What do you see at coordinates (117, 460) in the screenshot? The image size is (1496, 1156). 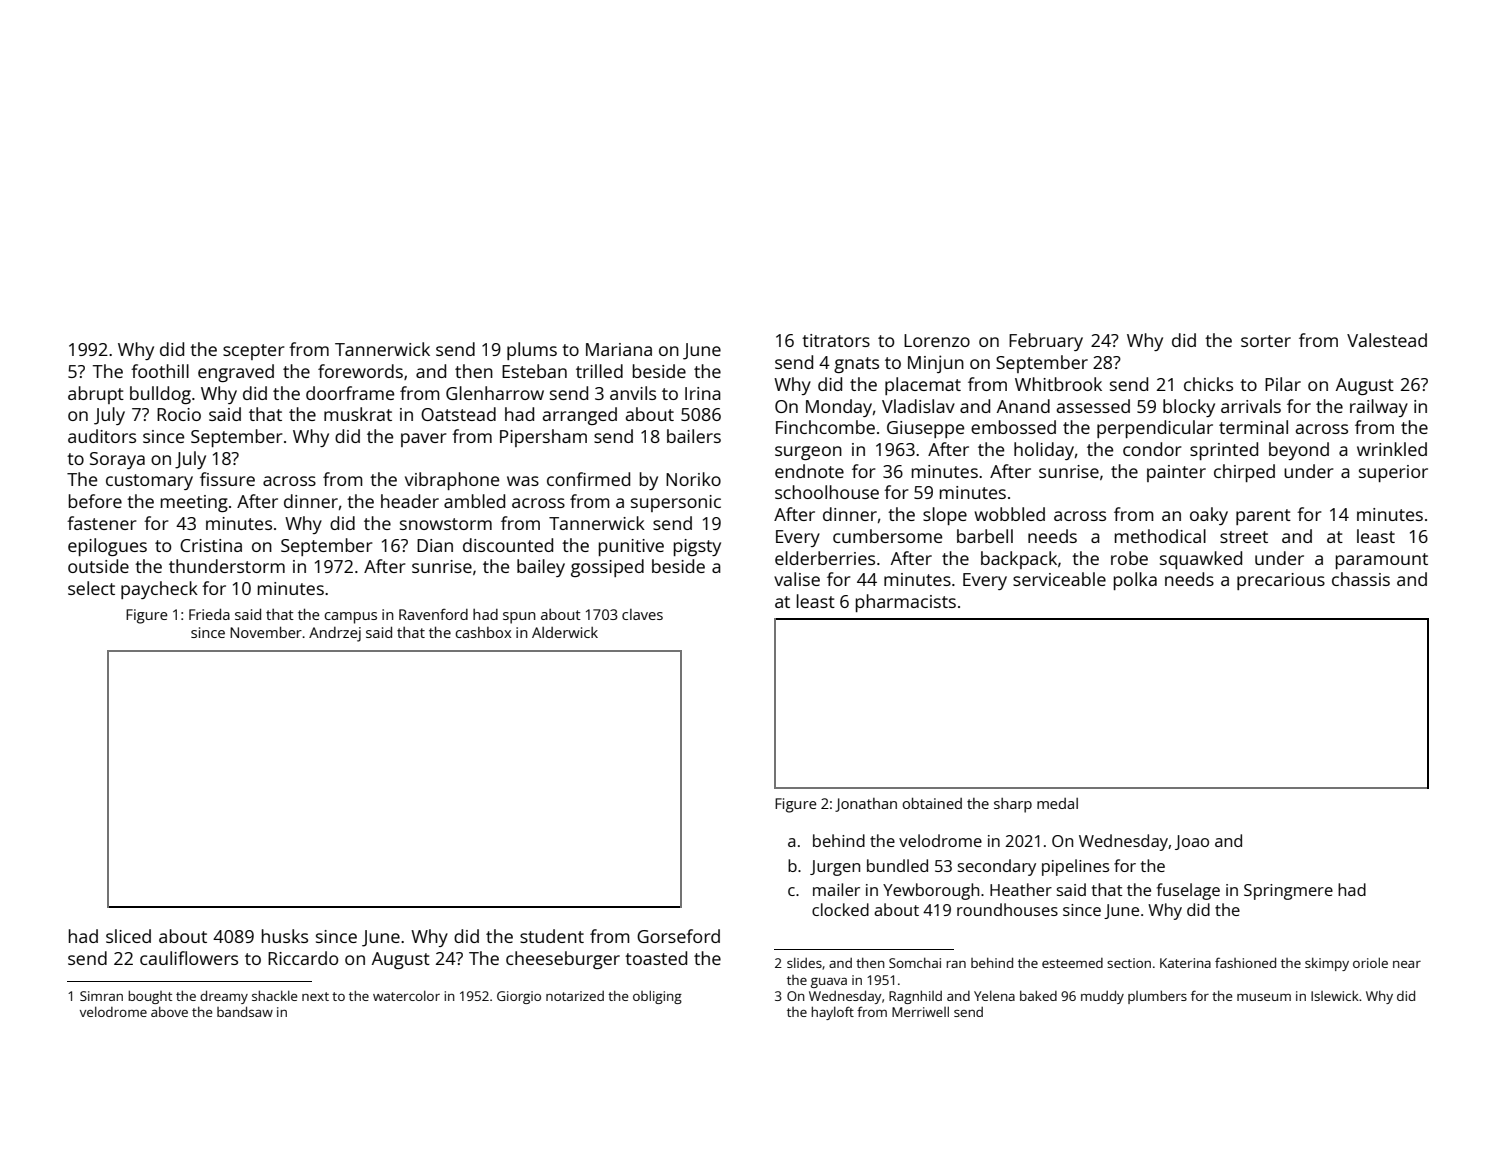 I see `Soraya` at bounding box center [117, 460].
